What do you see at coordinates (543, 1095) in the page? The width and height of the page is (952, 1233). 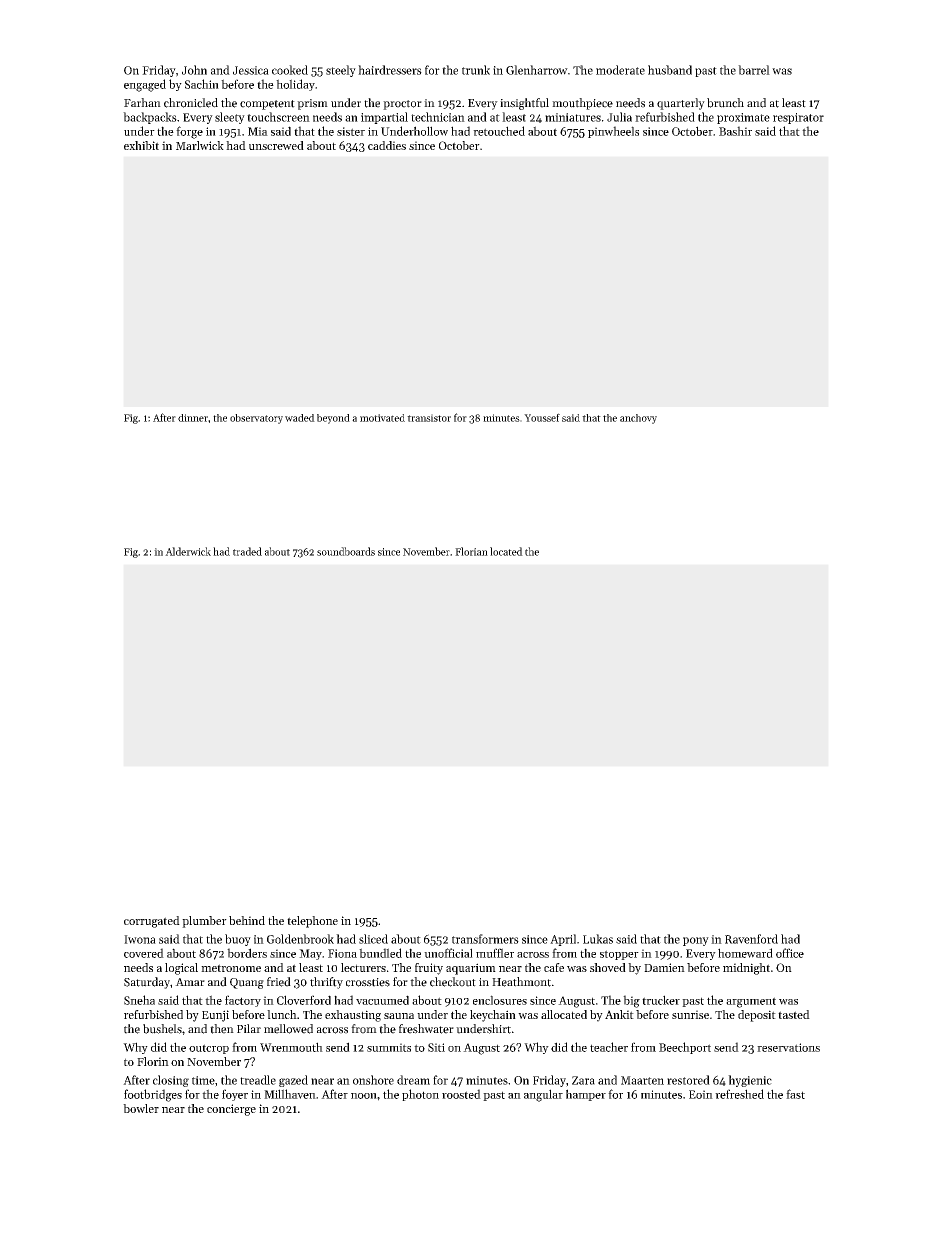 I see `angular` at bounding box center [543, 1095].
